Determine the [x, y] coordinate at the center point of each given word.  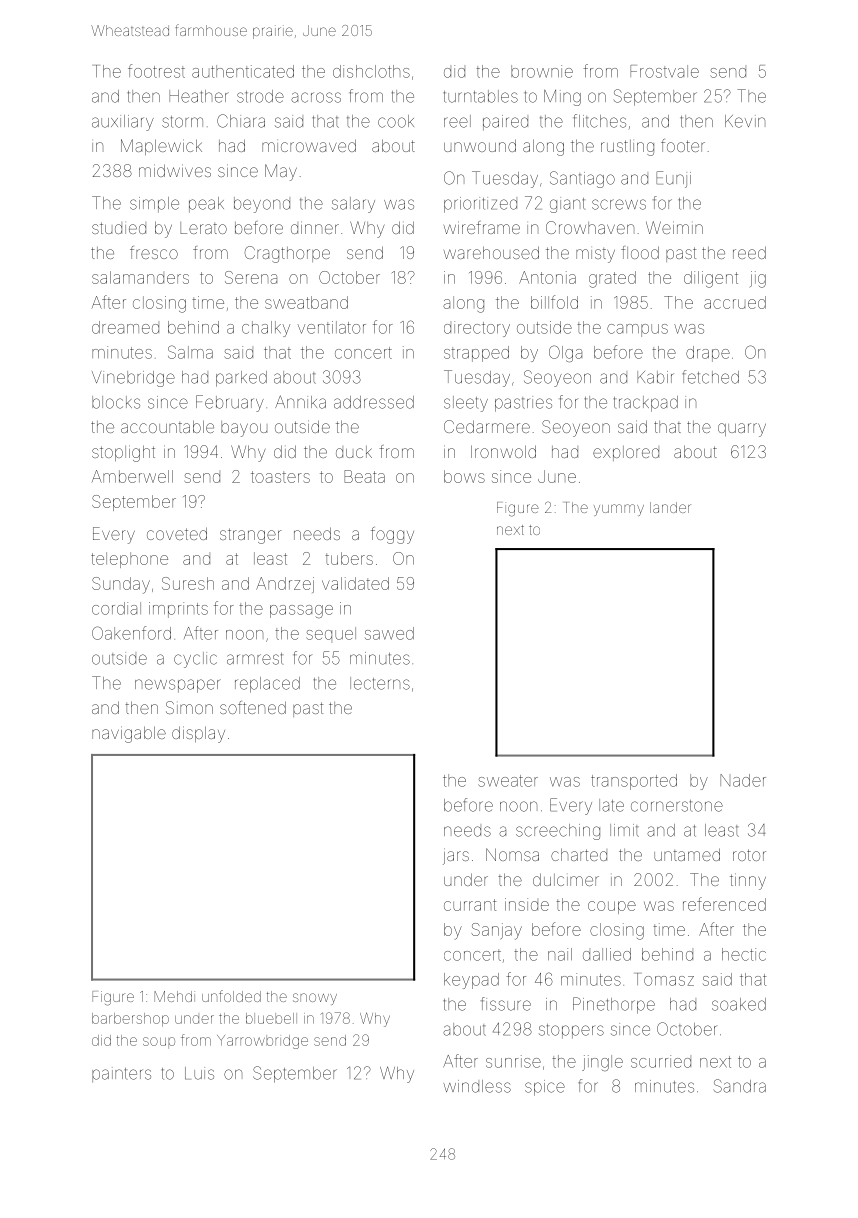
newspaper [178, 686]
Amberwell [132, 476]
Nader [743, 780]
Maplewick [161, 147]
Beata [364, 476]
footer [683, 145]
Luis [199, 1073]
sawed [389, 633]
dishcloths [371, 71]
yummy [619, 510]
